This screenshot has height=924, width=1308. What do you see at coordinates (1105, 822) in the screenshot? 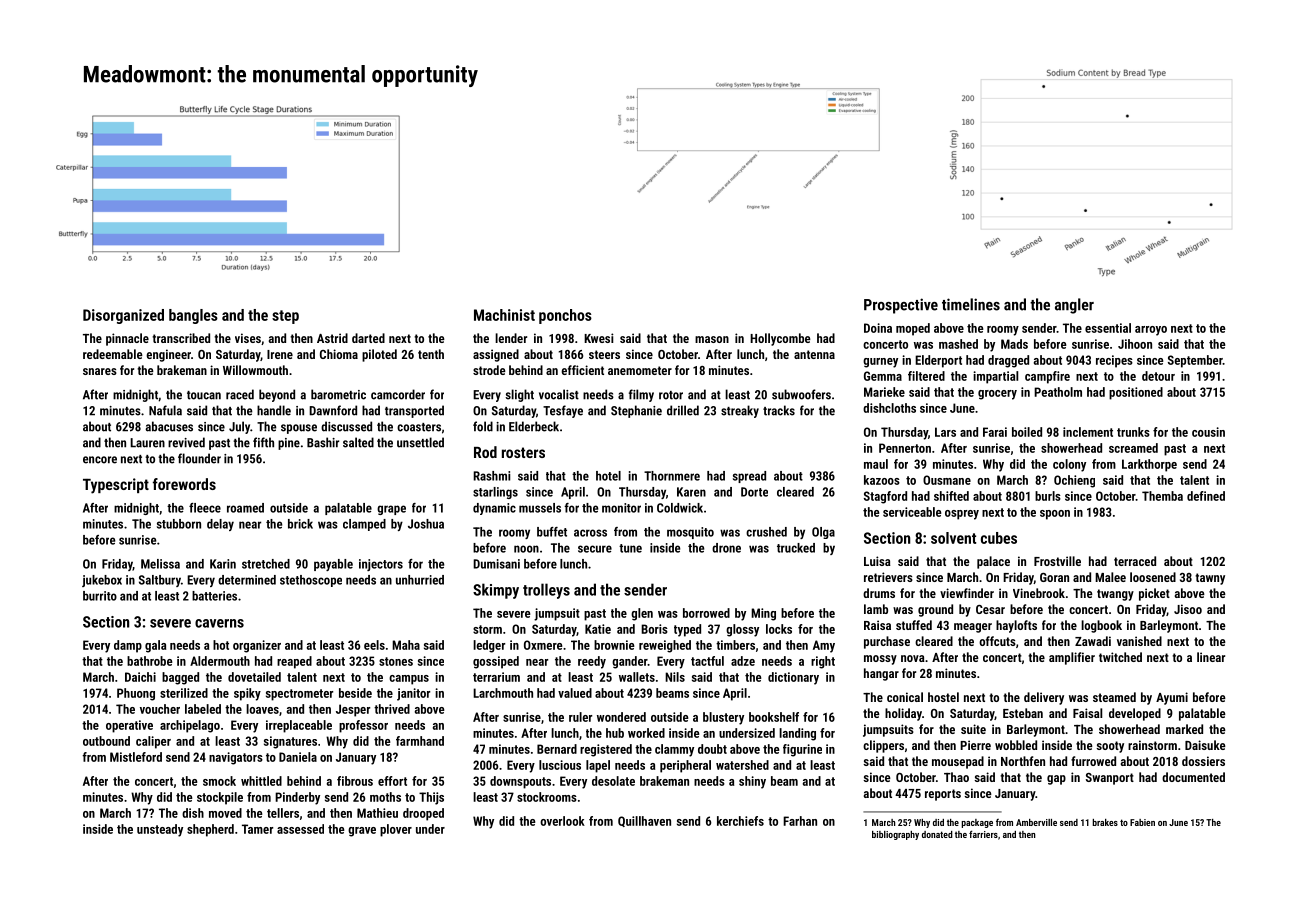
I see `brakes` at bounding box center [1105, 822].
